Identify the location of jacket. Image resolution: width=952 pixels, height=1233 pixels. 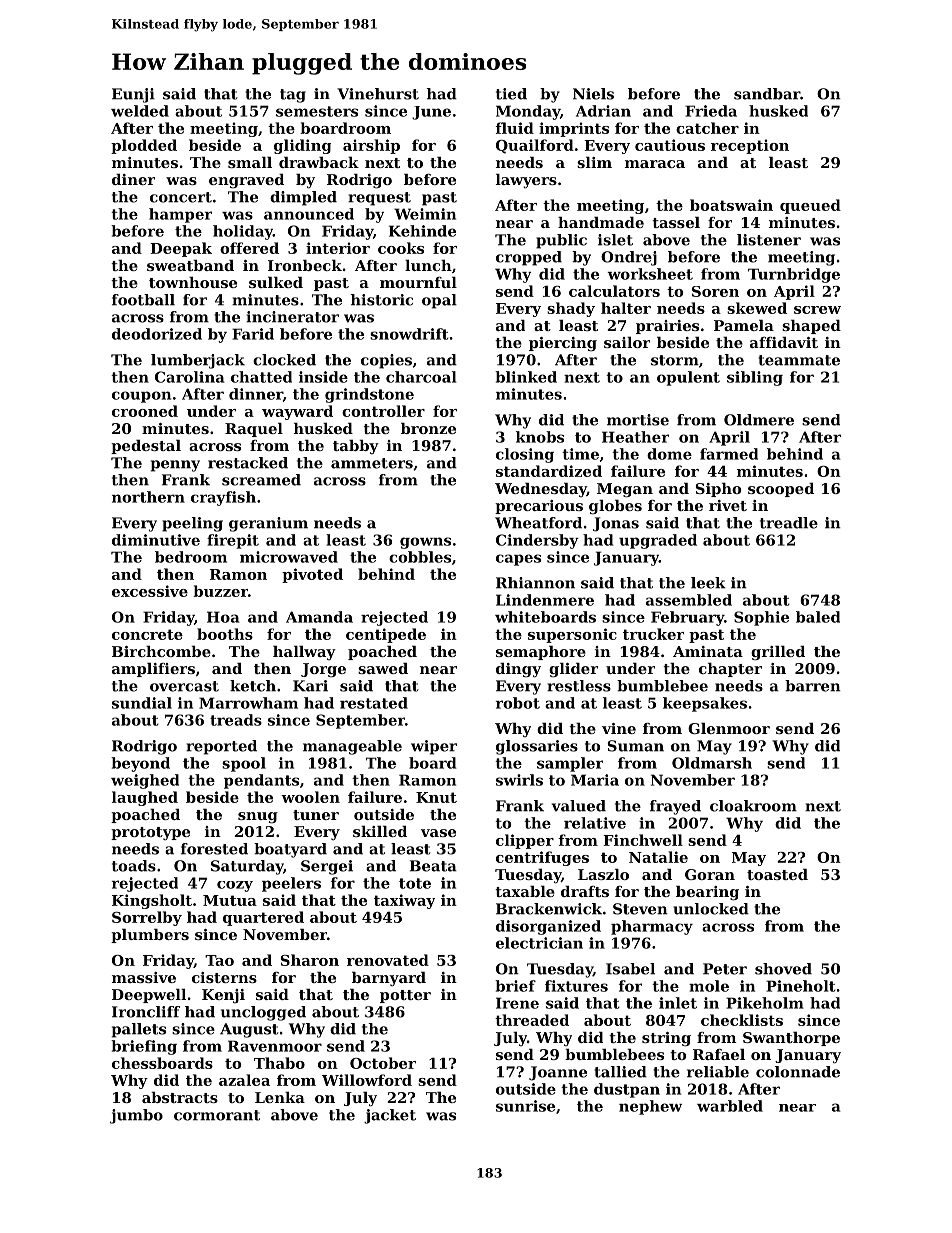
(390, 1116).
